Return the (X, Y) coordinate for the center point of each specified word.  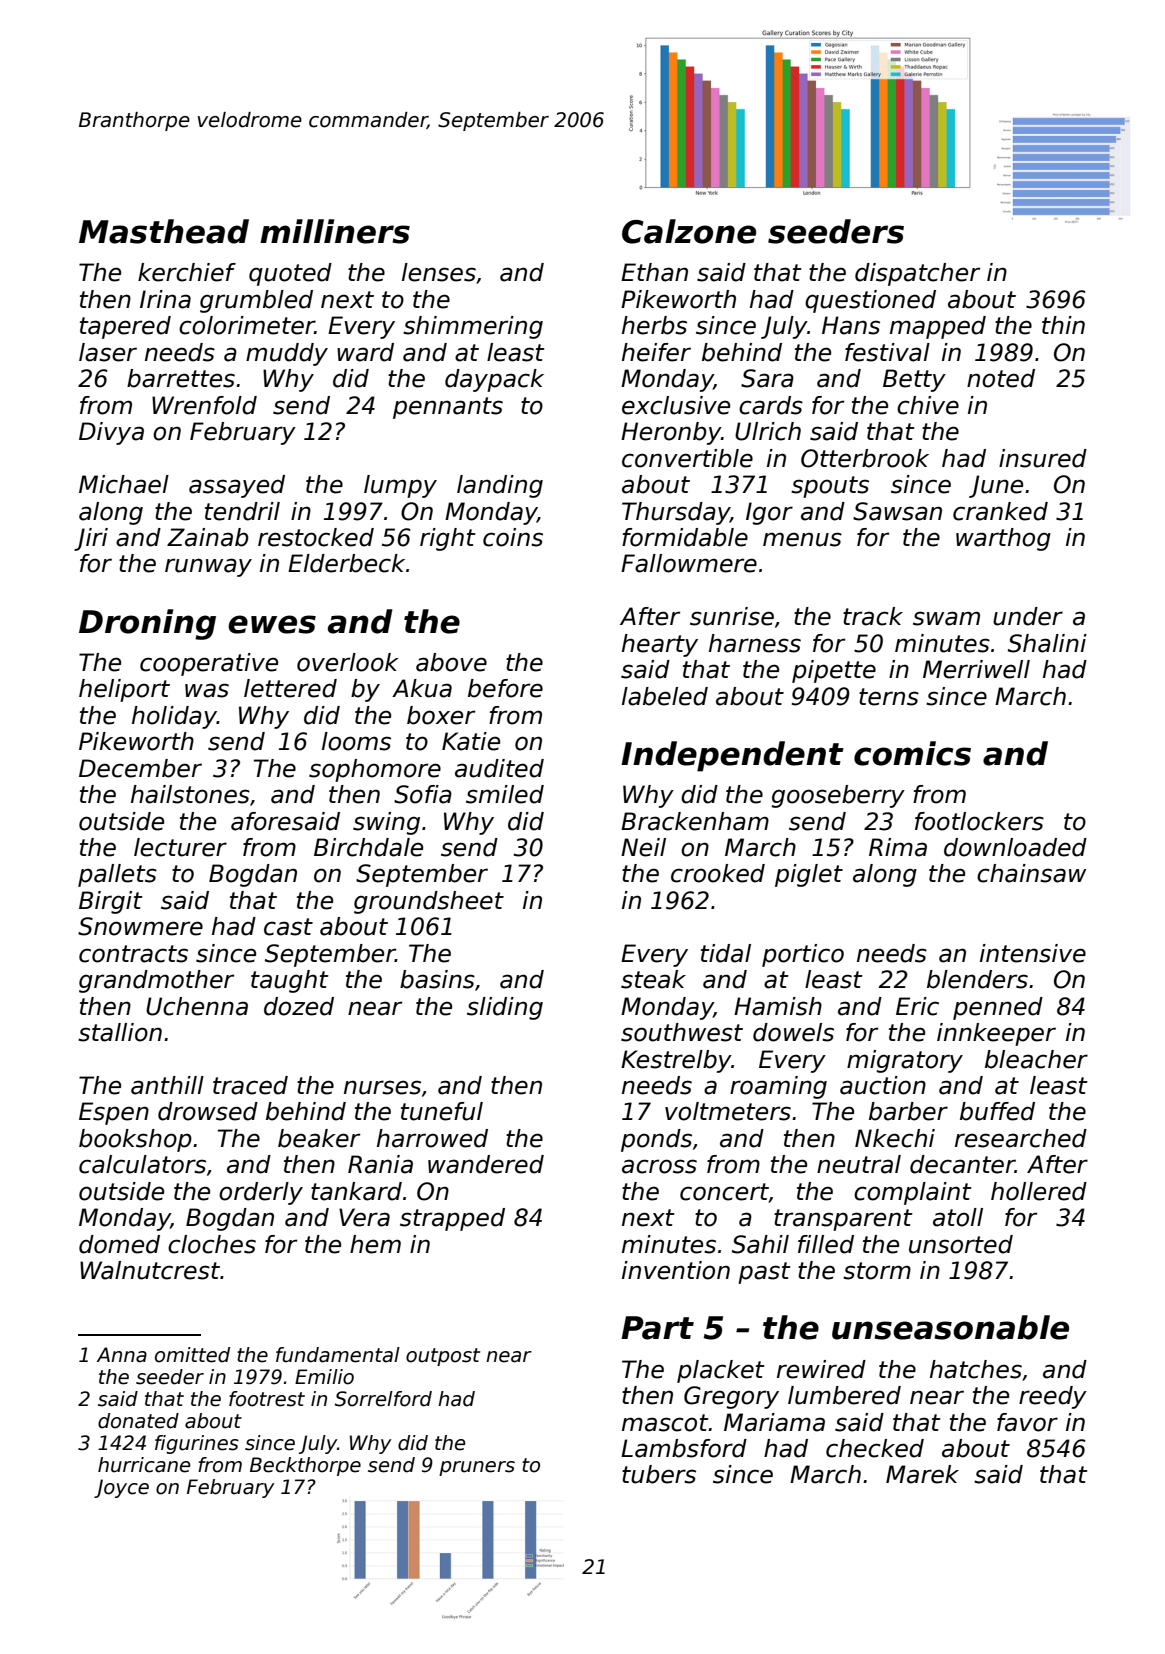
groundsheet (429, 902)
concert (724, 1193)
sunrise (732, 616)
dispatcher (917, 274)
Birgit (111, 902)
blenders (977, 979)
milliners (335, 231)
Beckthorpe (305, 1466)
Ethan (654, 272)
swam (946, 618)
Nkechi (895, 1138)
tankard (356, 1191)
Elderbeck (346, 563)
